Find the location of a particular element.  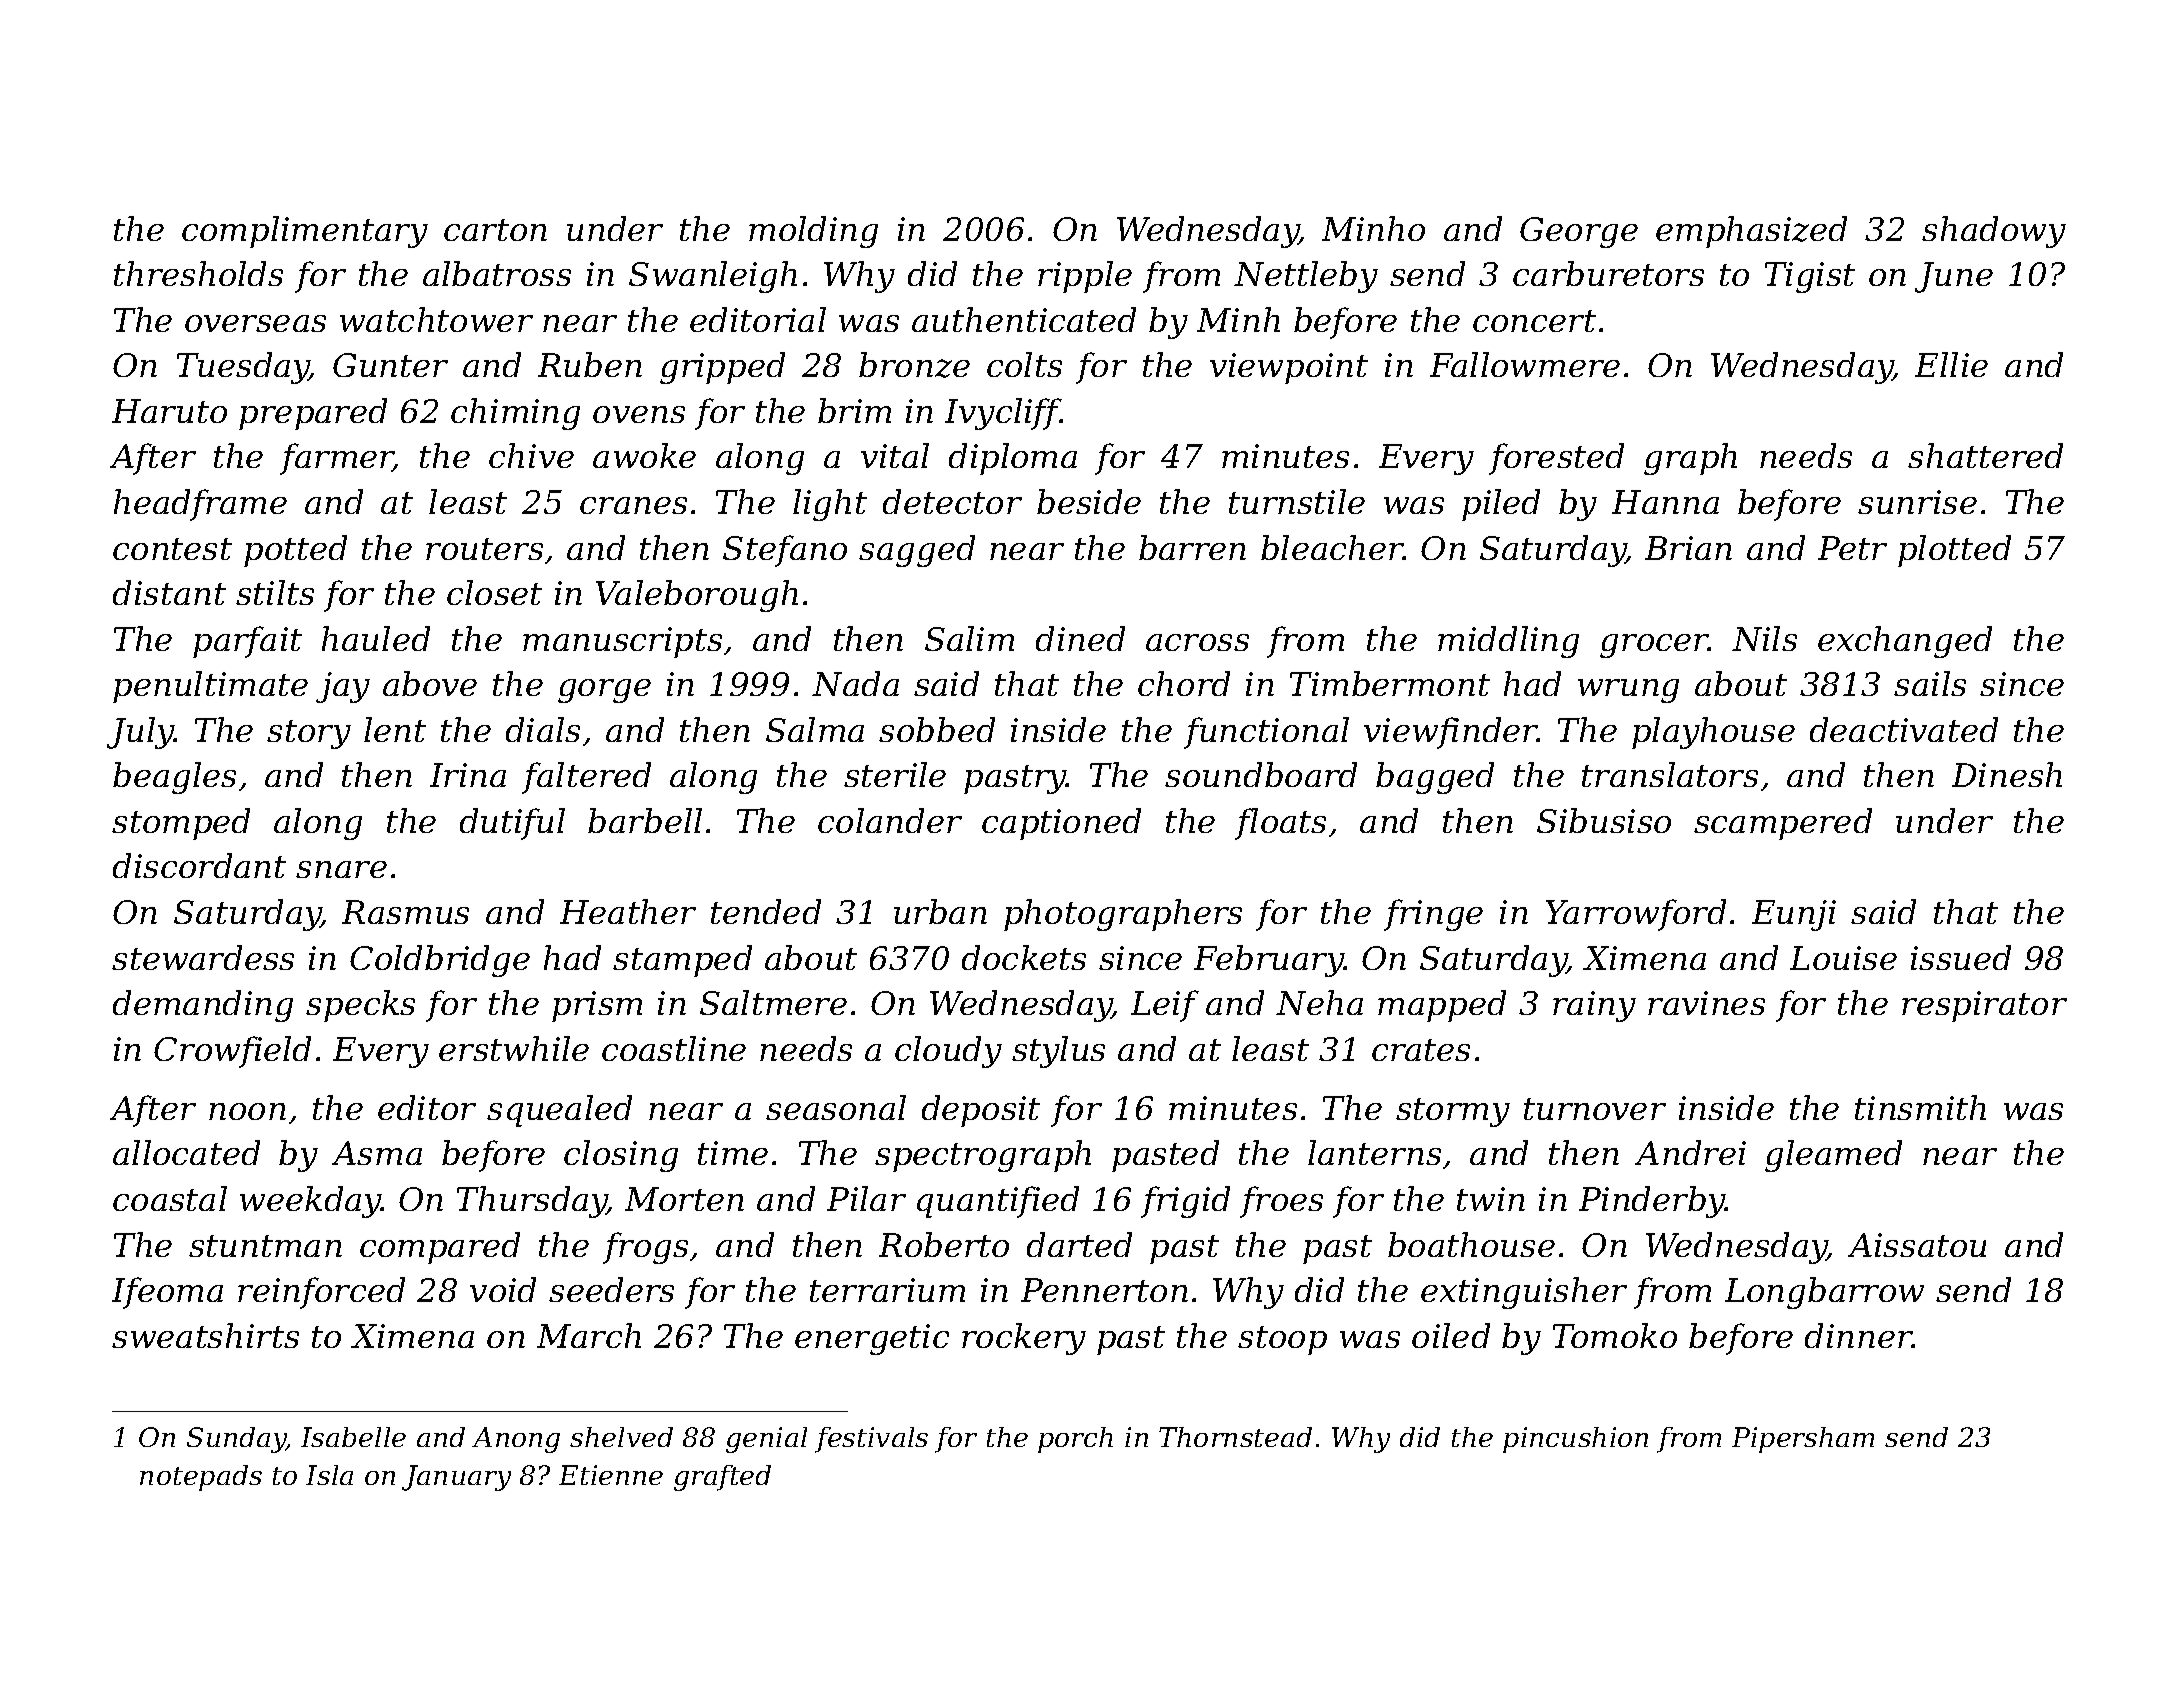

stilts is located at coordinates (275, 592).
